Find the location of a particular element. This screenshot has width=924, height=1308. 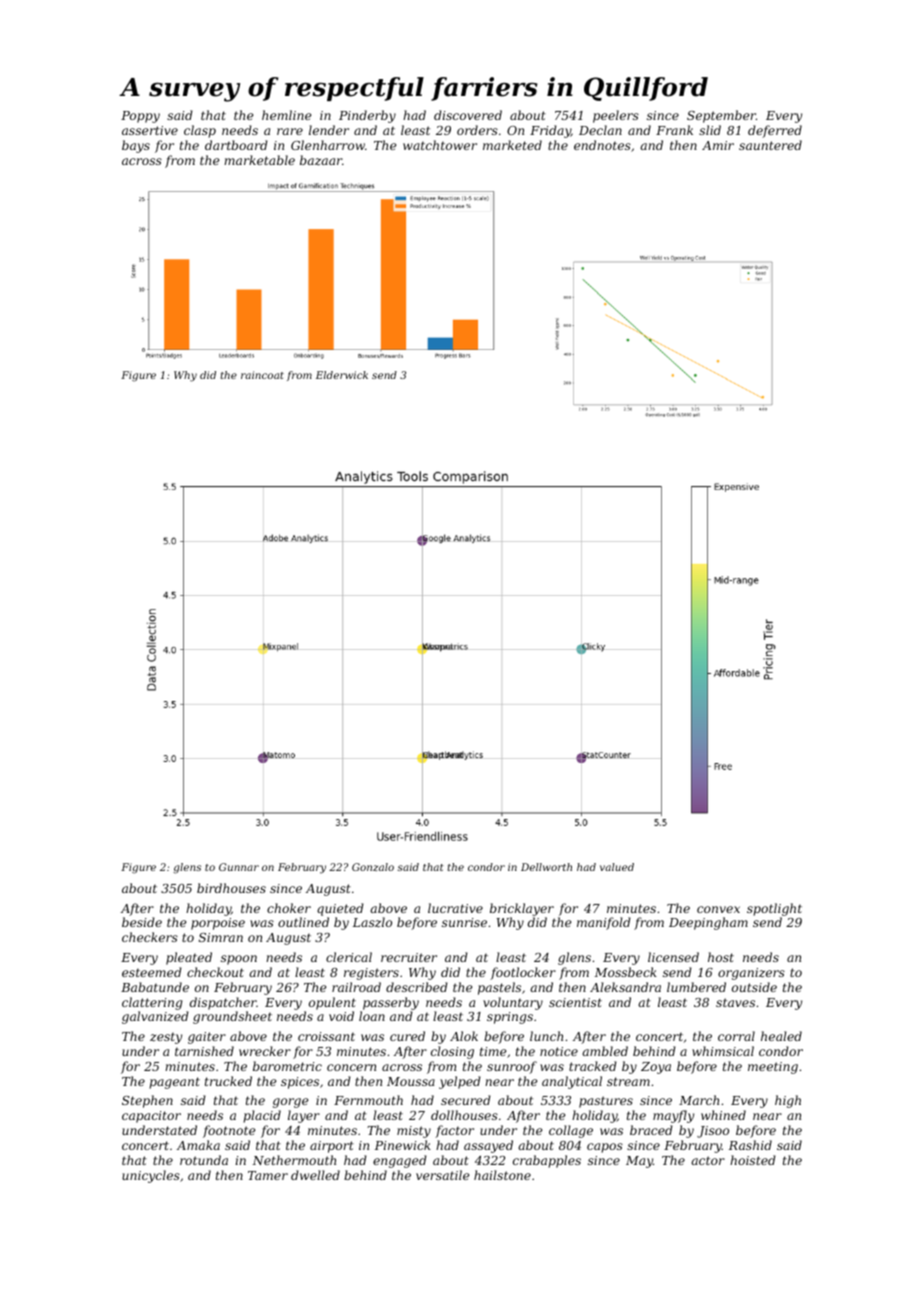

Elderwick is located at coordinates (342, 375).
